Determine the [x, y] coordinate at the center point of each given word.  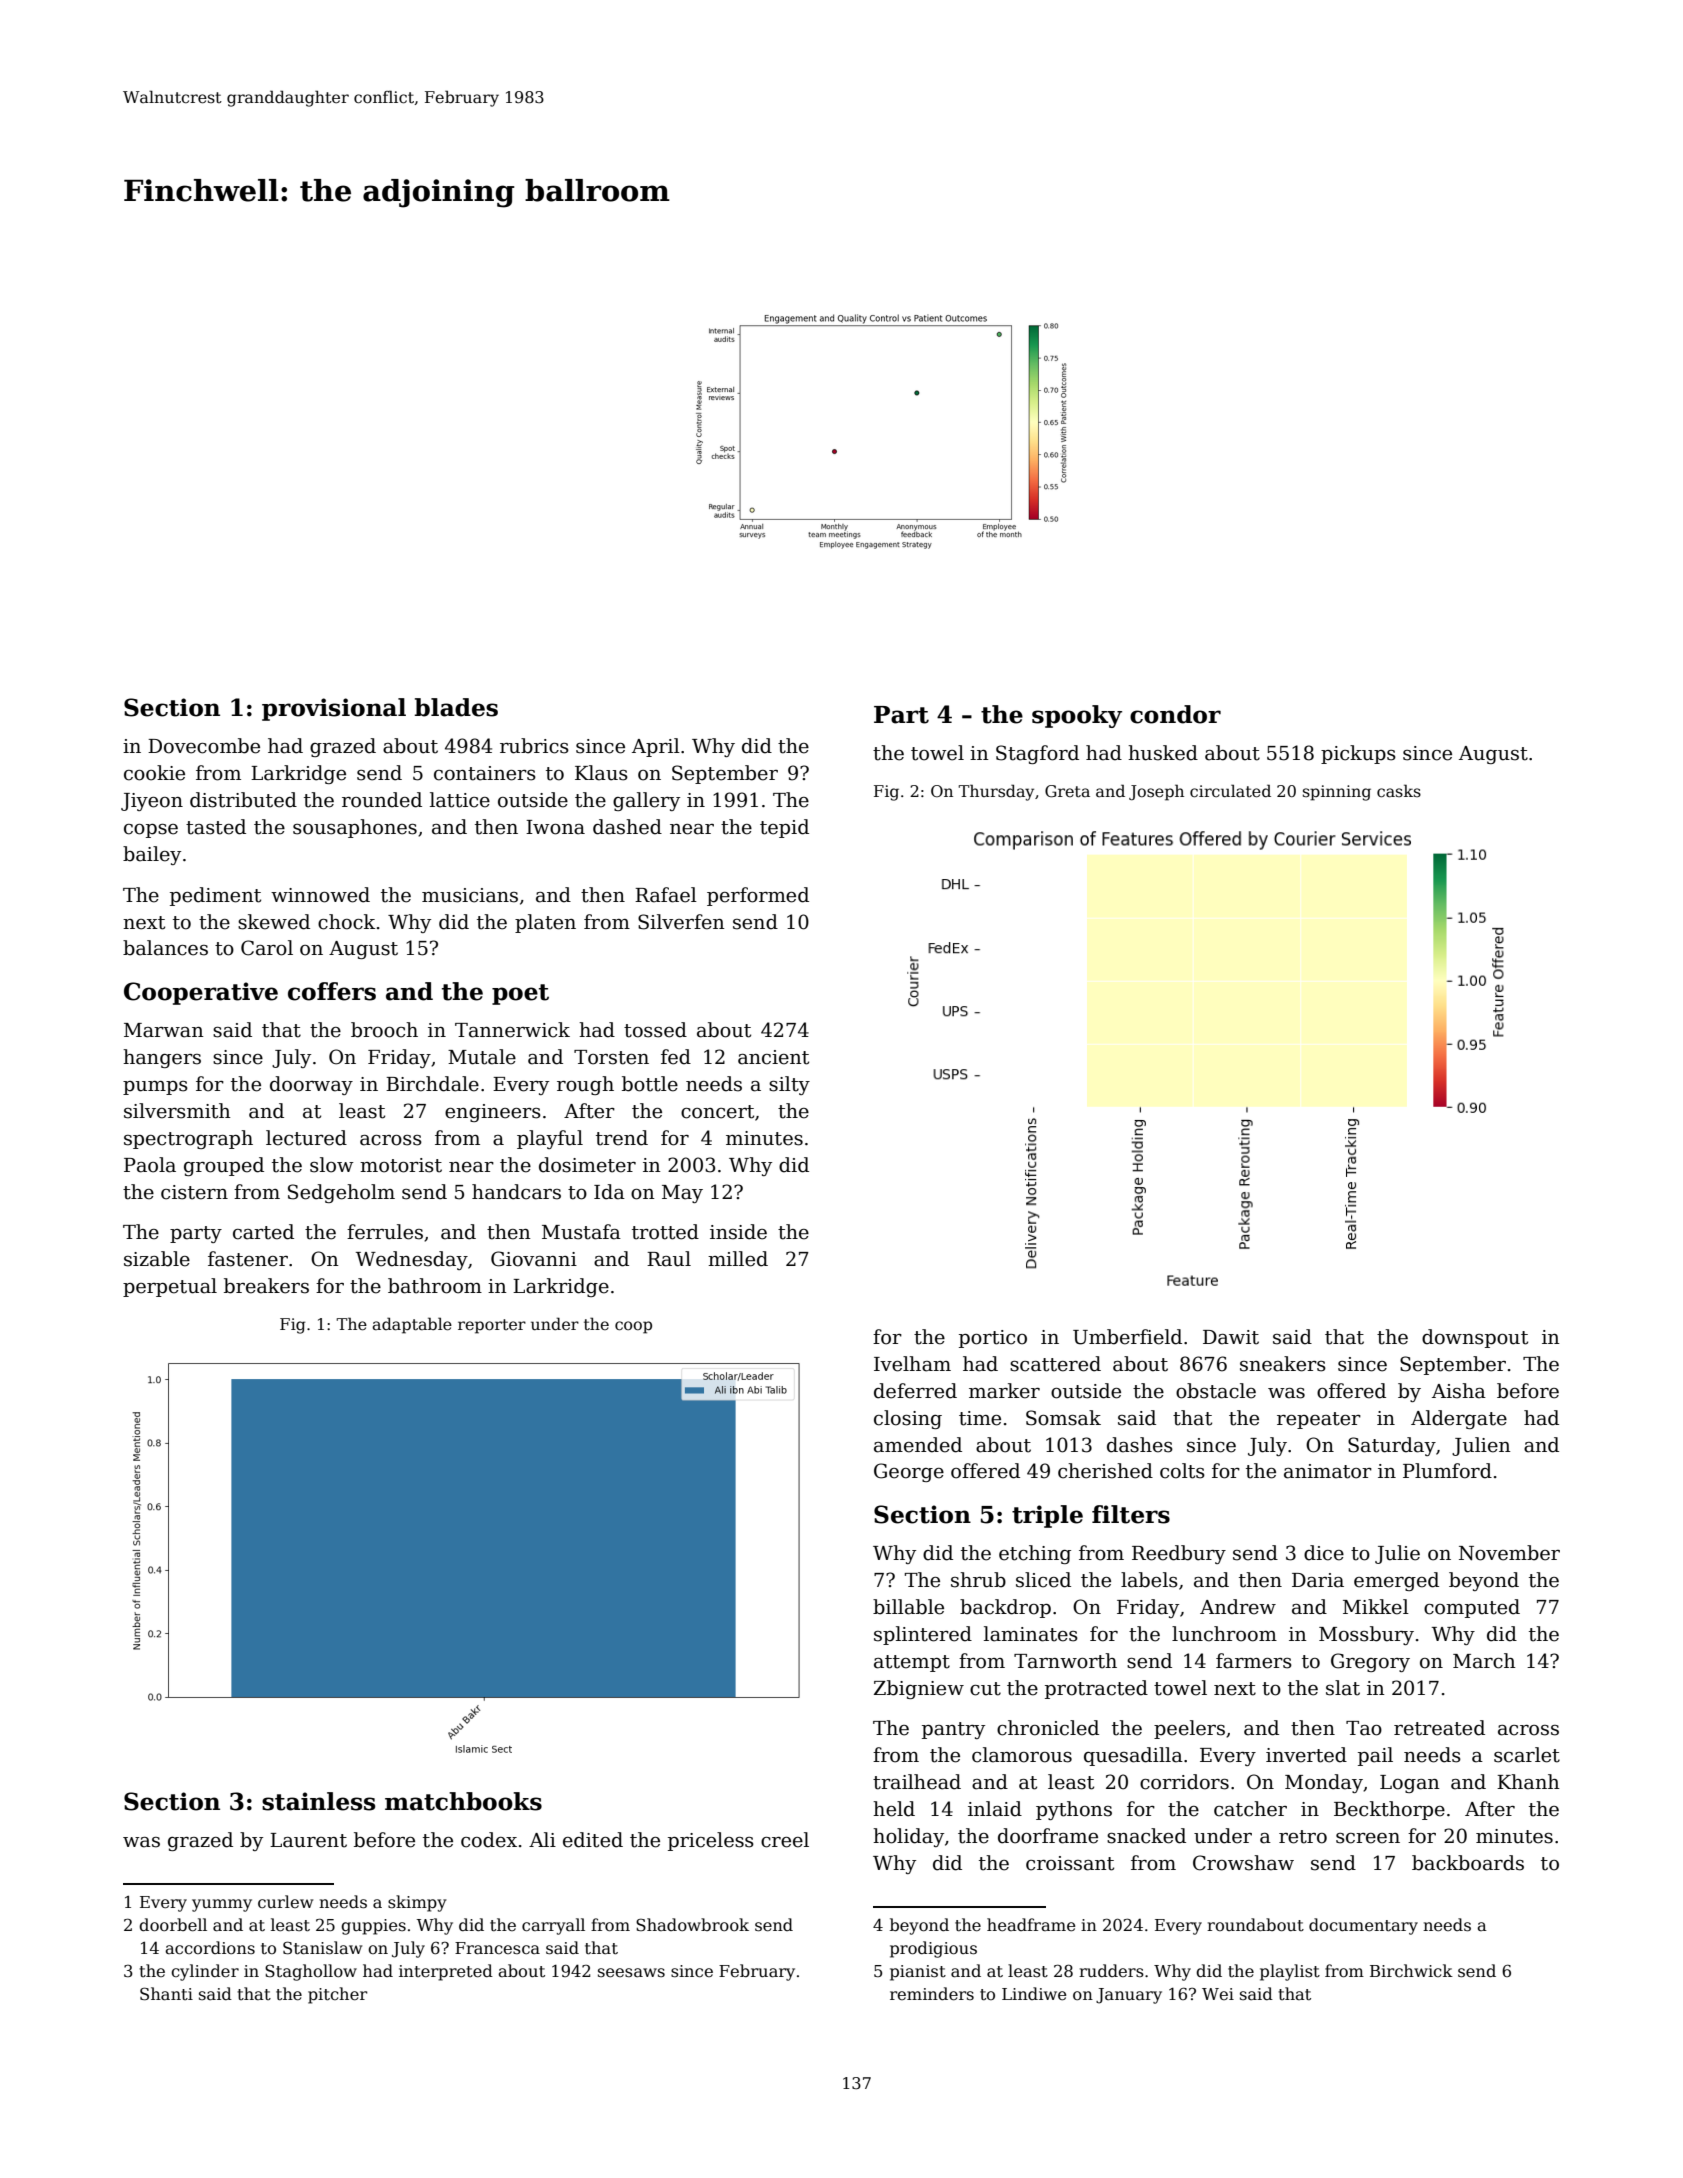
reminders [932, 1994]
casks [1399, 791]
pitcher [338, 1995]
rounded [382, 800]
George [909, 1472]
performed [758, 896]
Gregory [1370, 1662]
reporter [492, 1326]
